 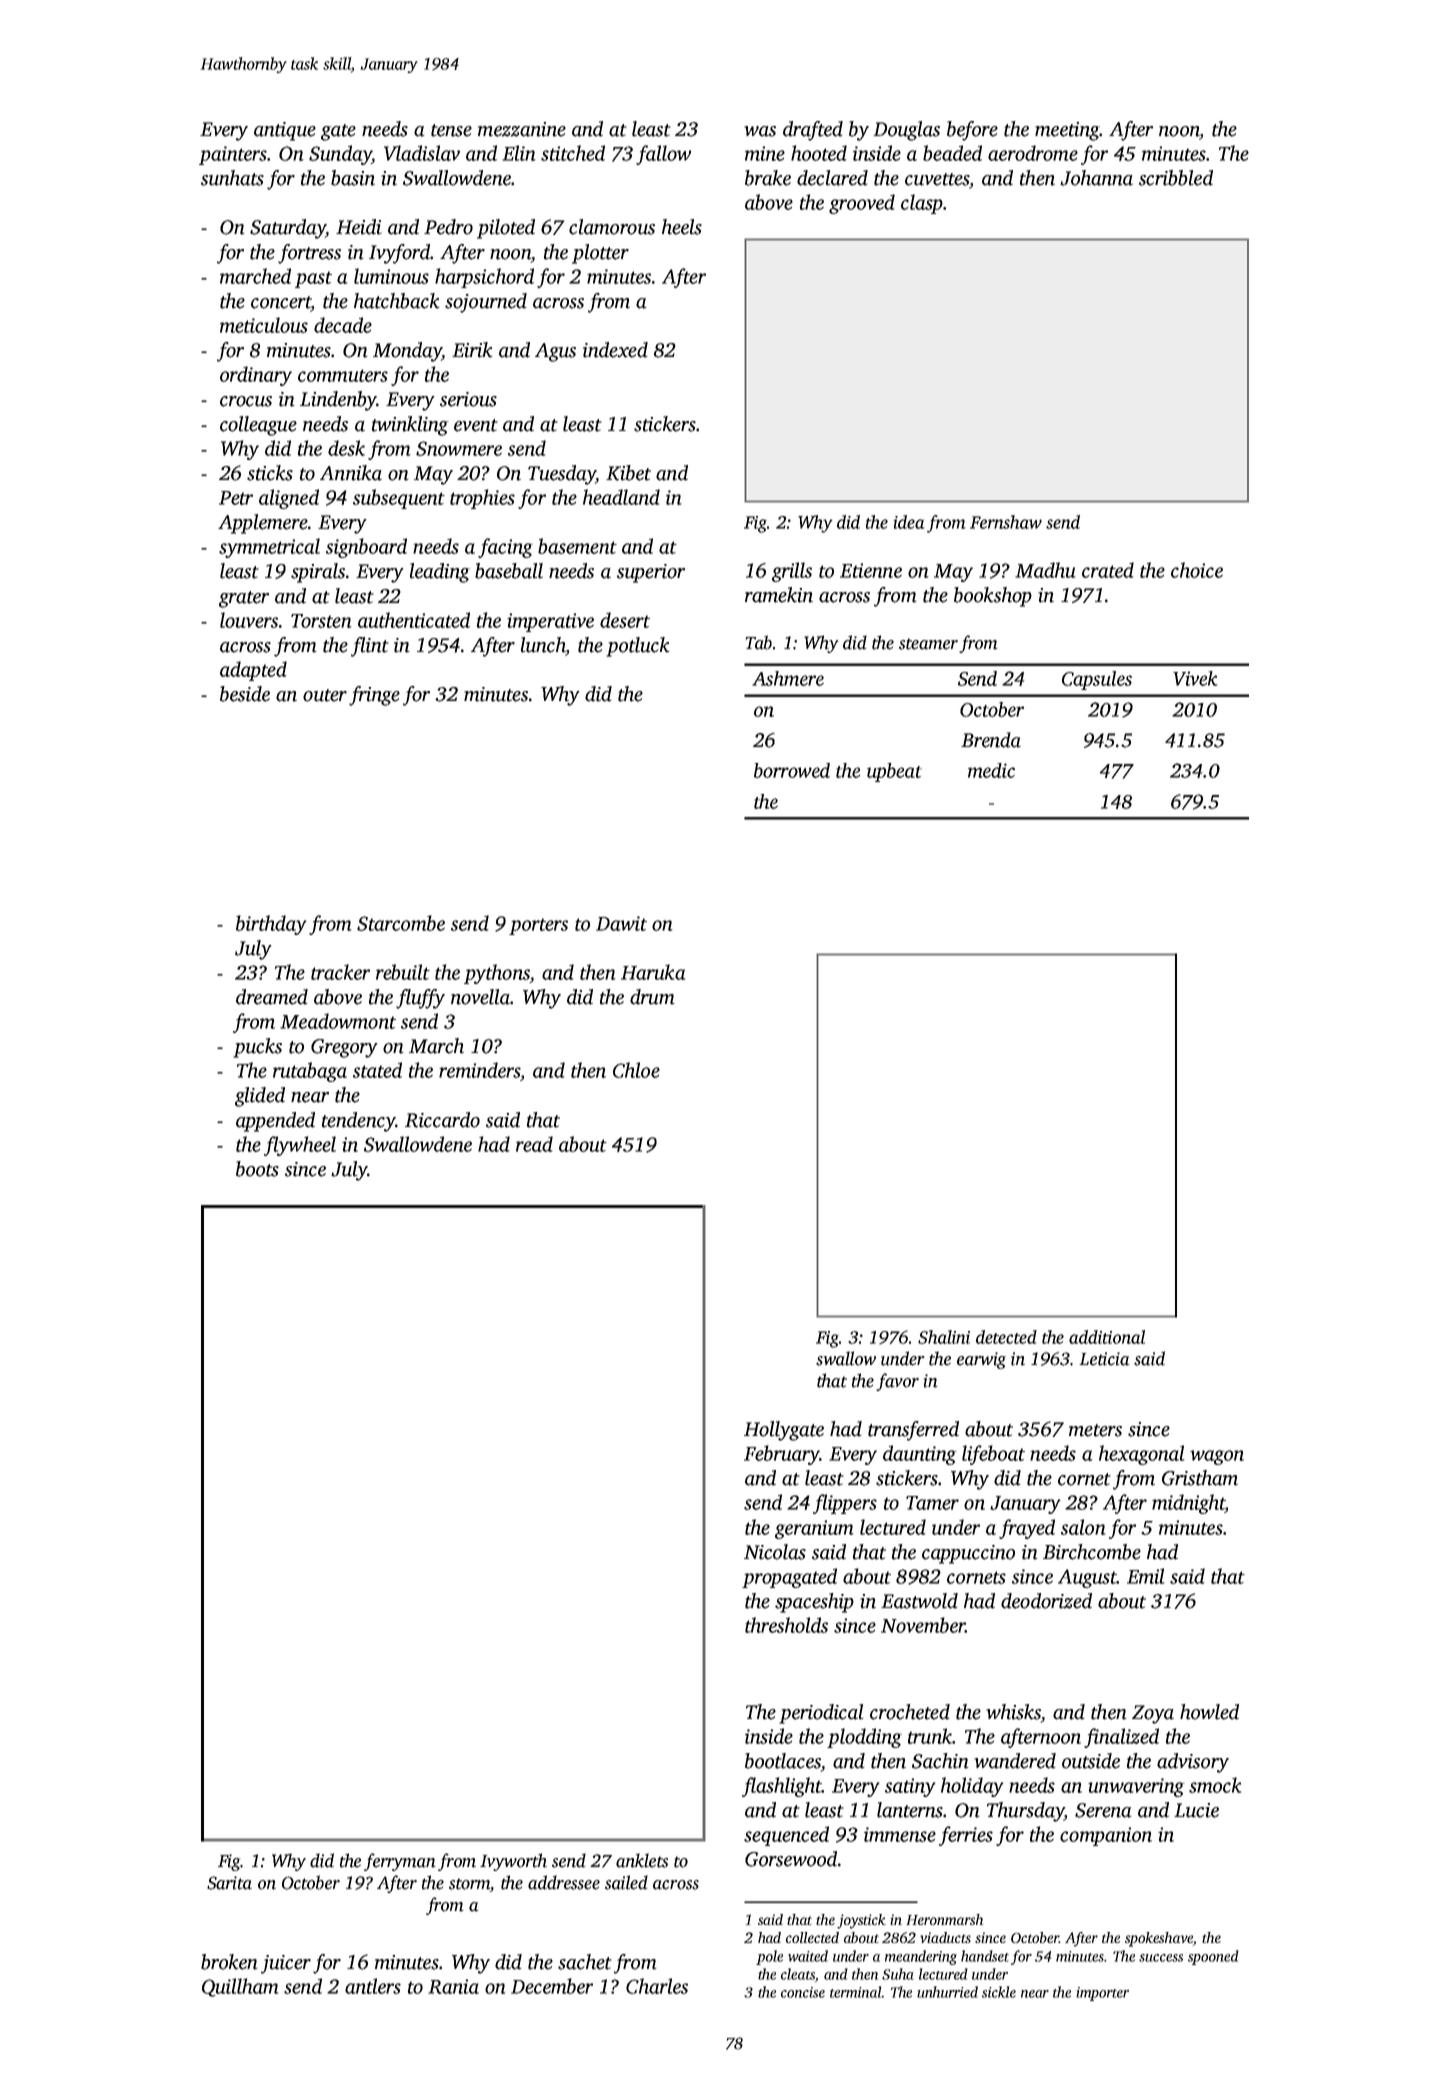 I want to click on medic, so click(x=991, y=770).
